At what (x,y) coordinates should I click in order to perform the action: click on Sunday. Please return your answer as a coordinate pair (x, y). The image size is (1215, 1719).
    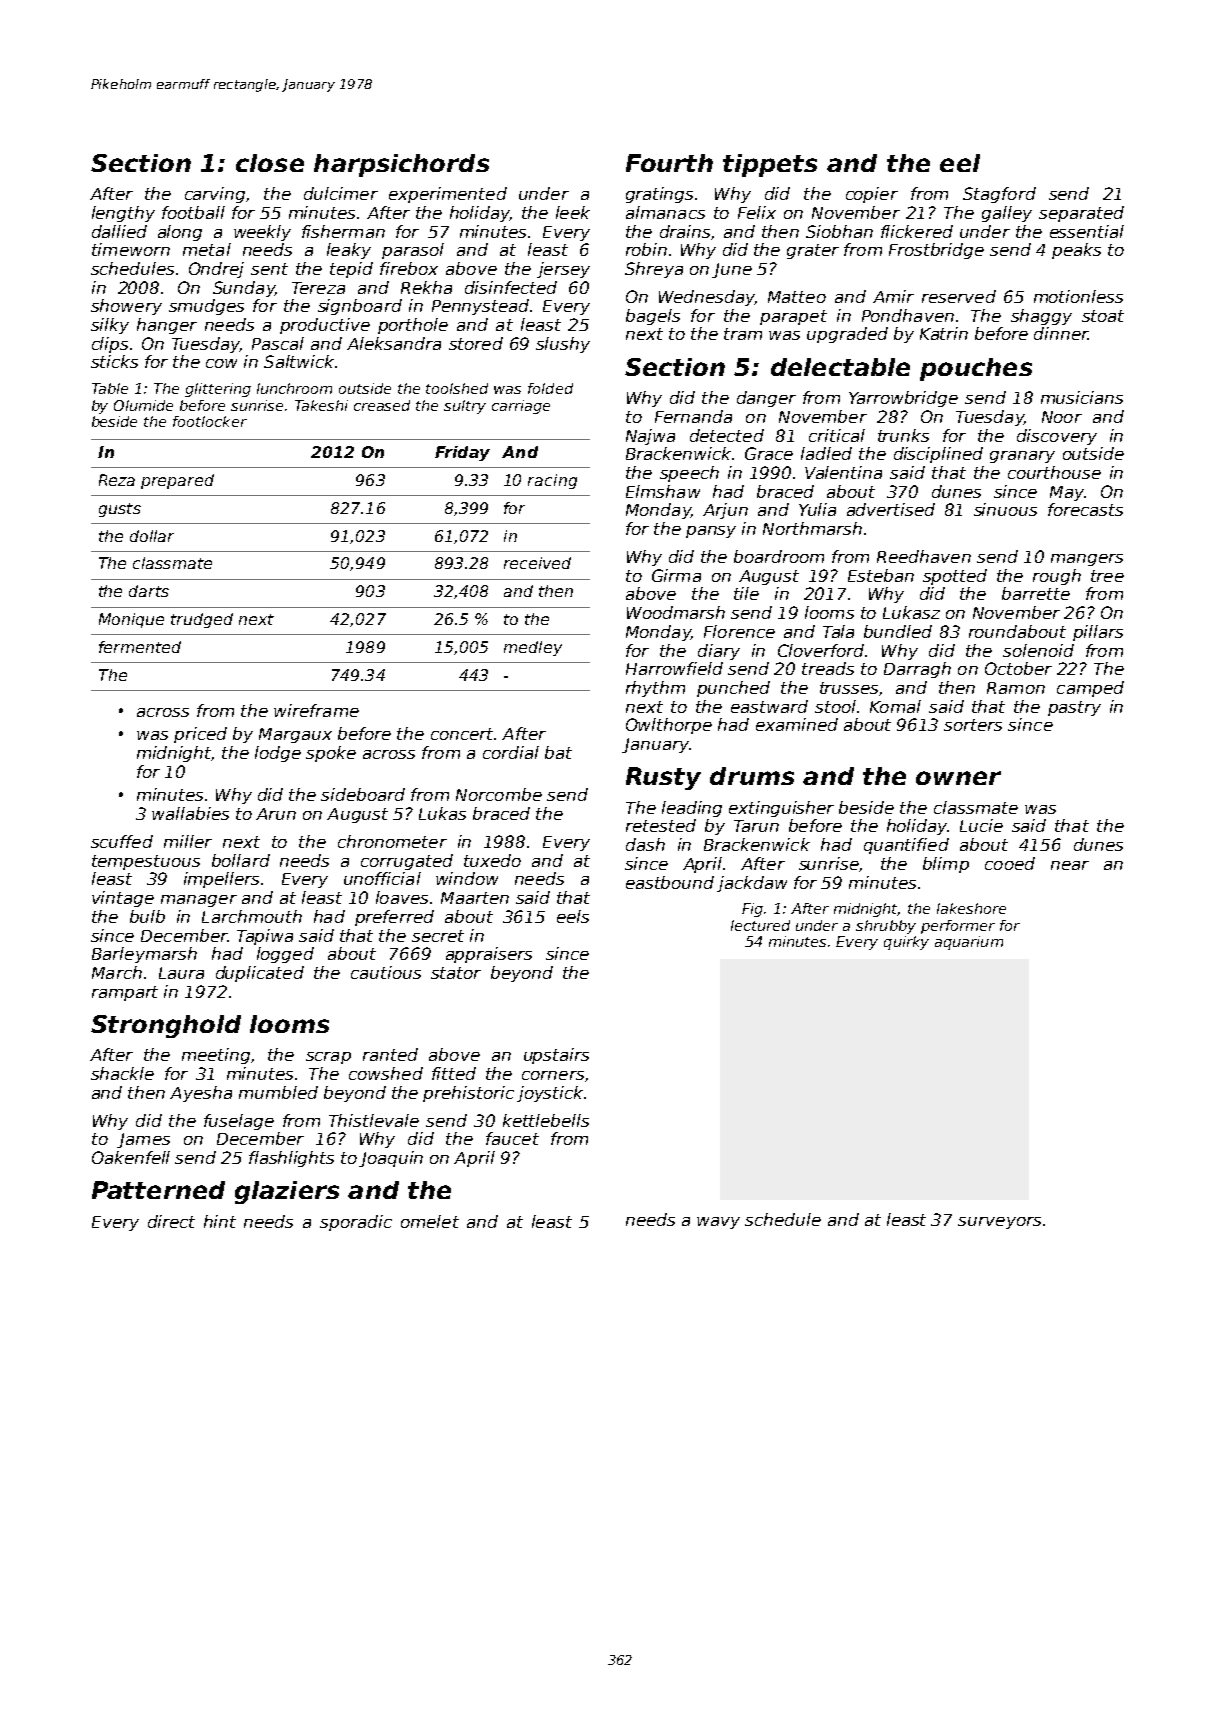
    Looking at the image, I should click on (244, 289).
